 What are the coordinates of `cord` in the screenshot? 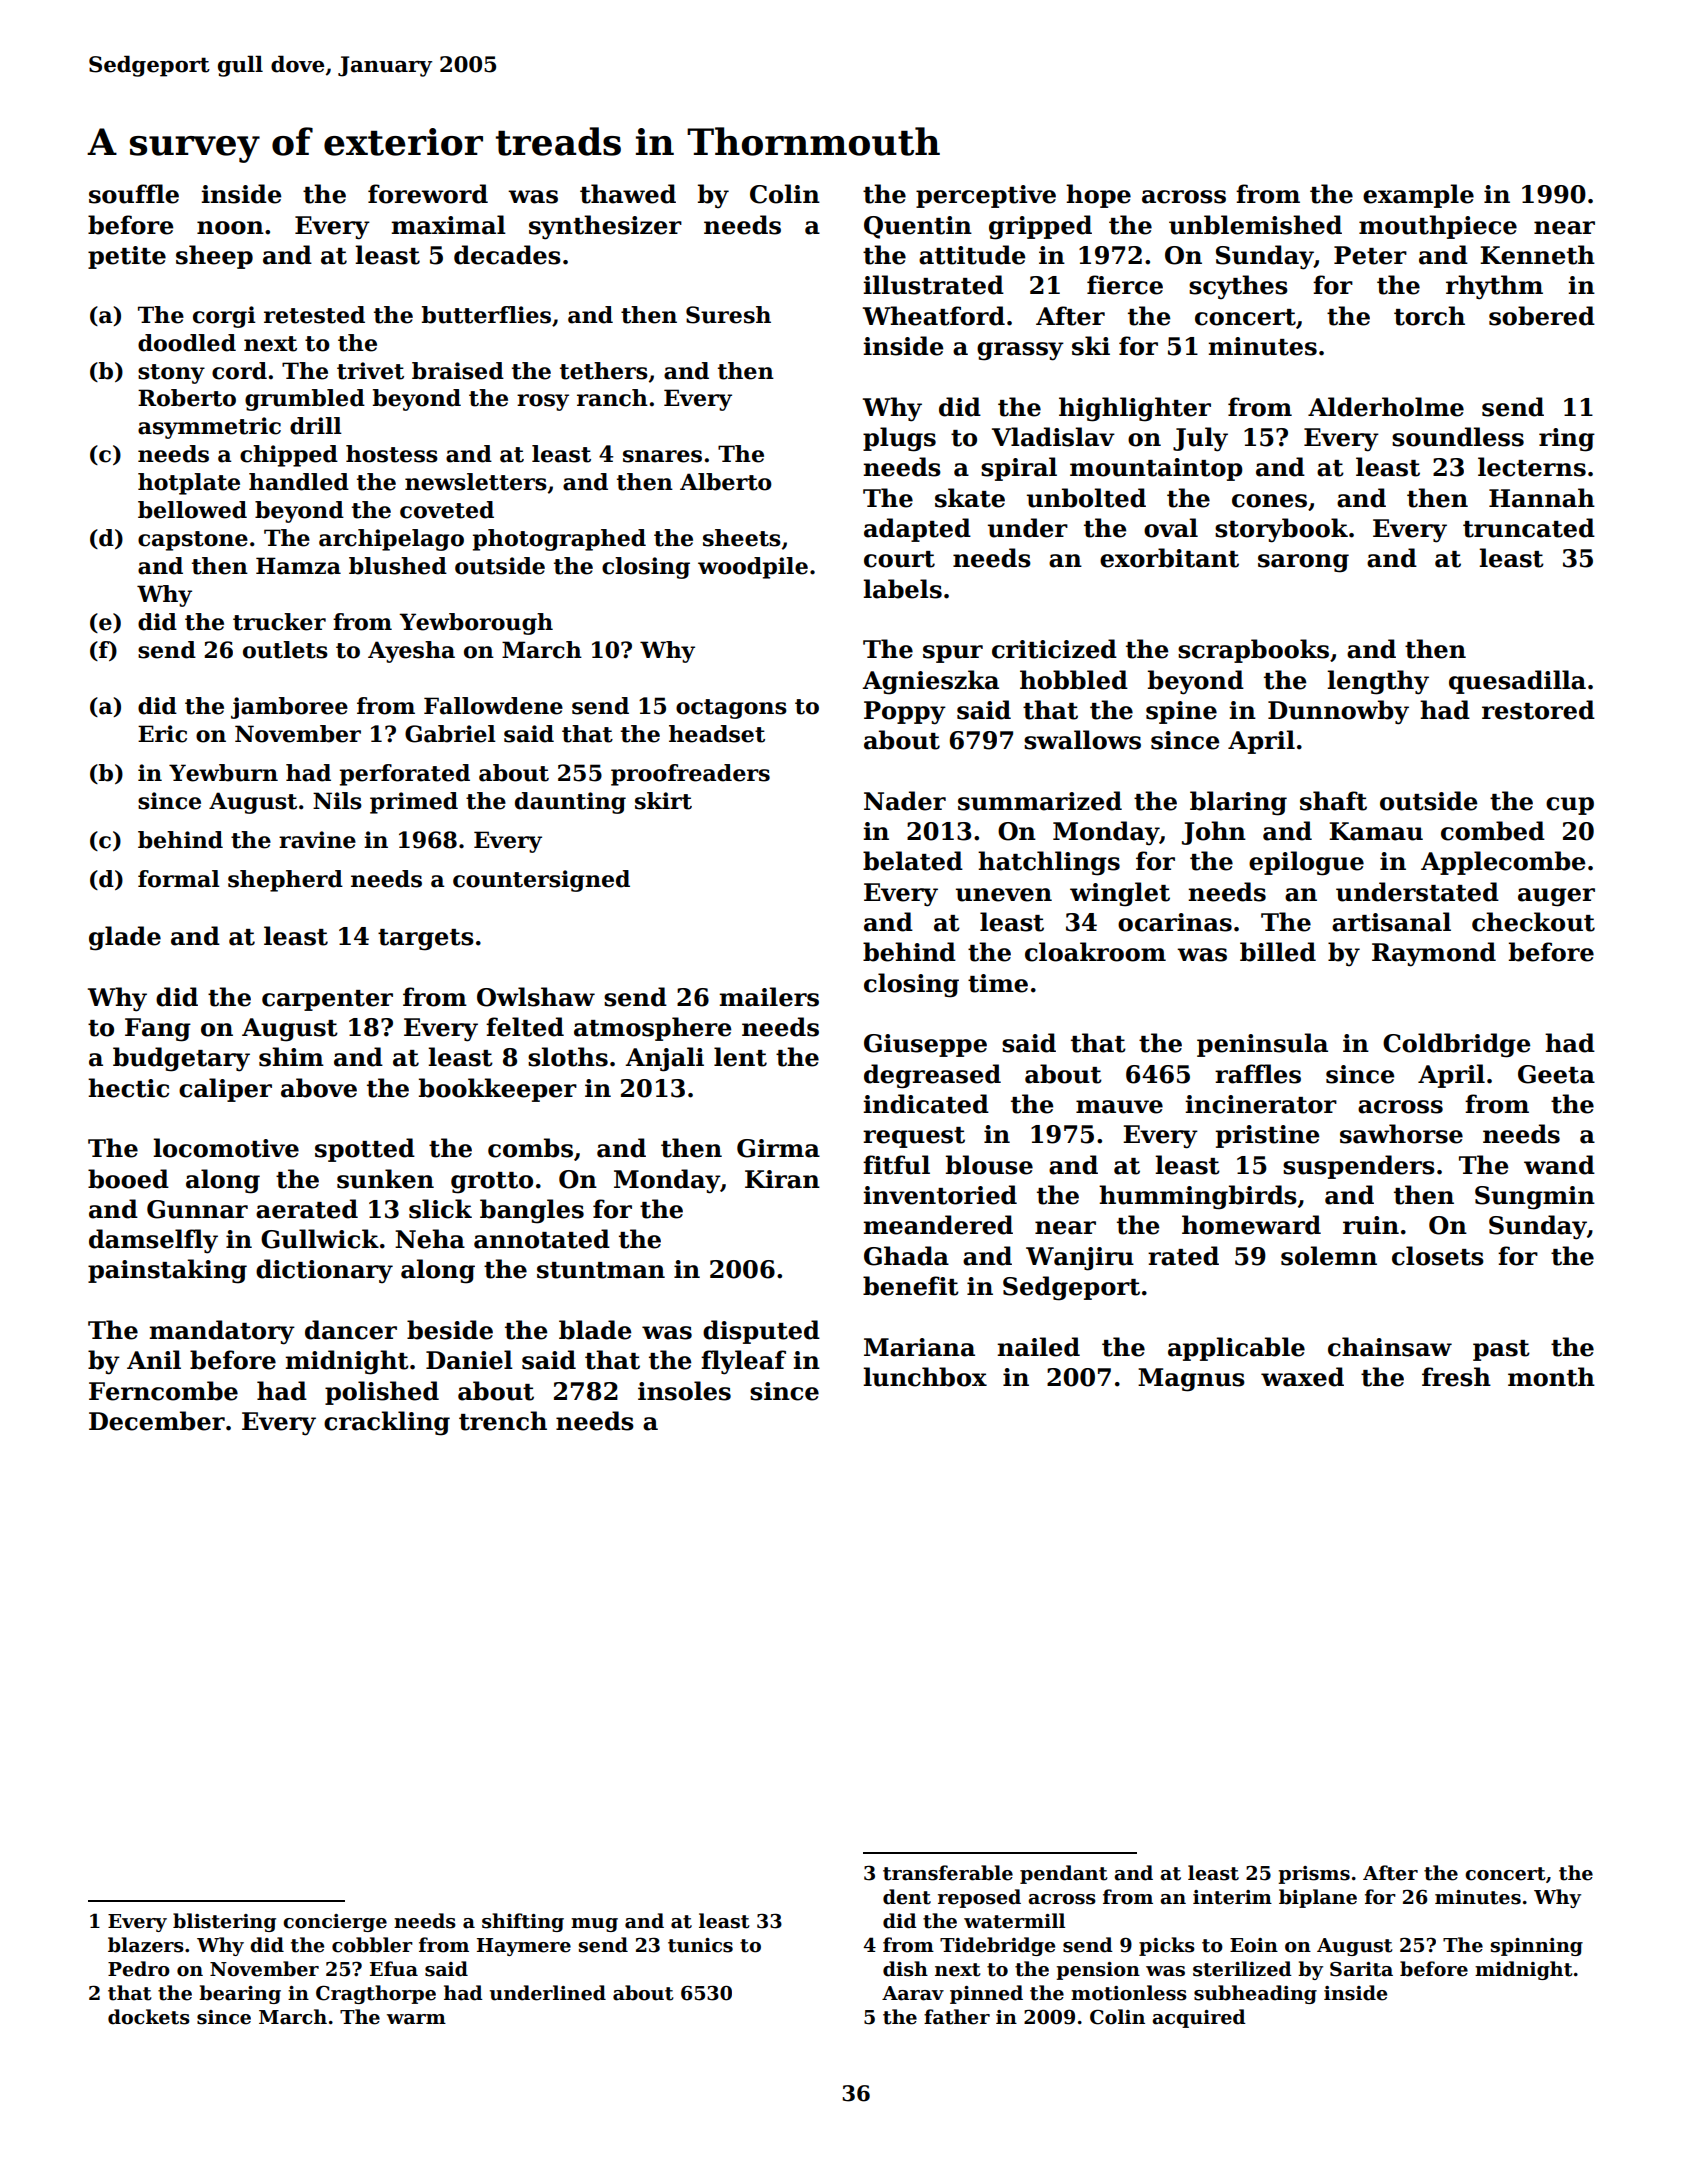 It's located at (239, 371).
